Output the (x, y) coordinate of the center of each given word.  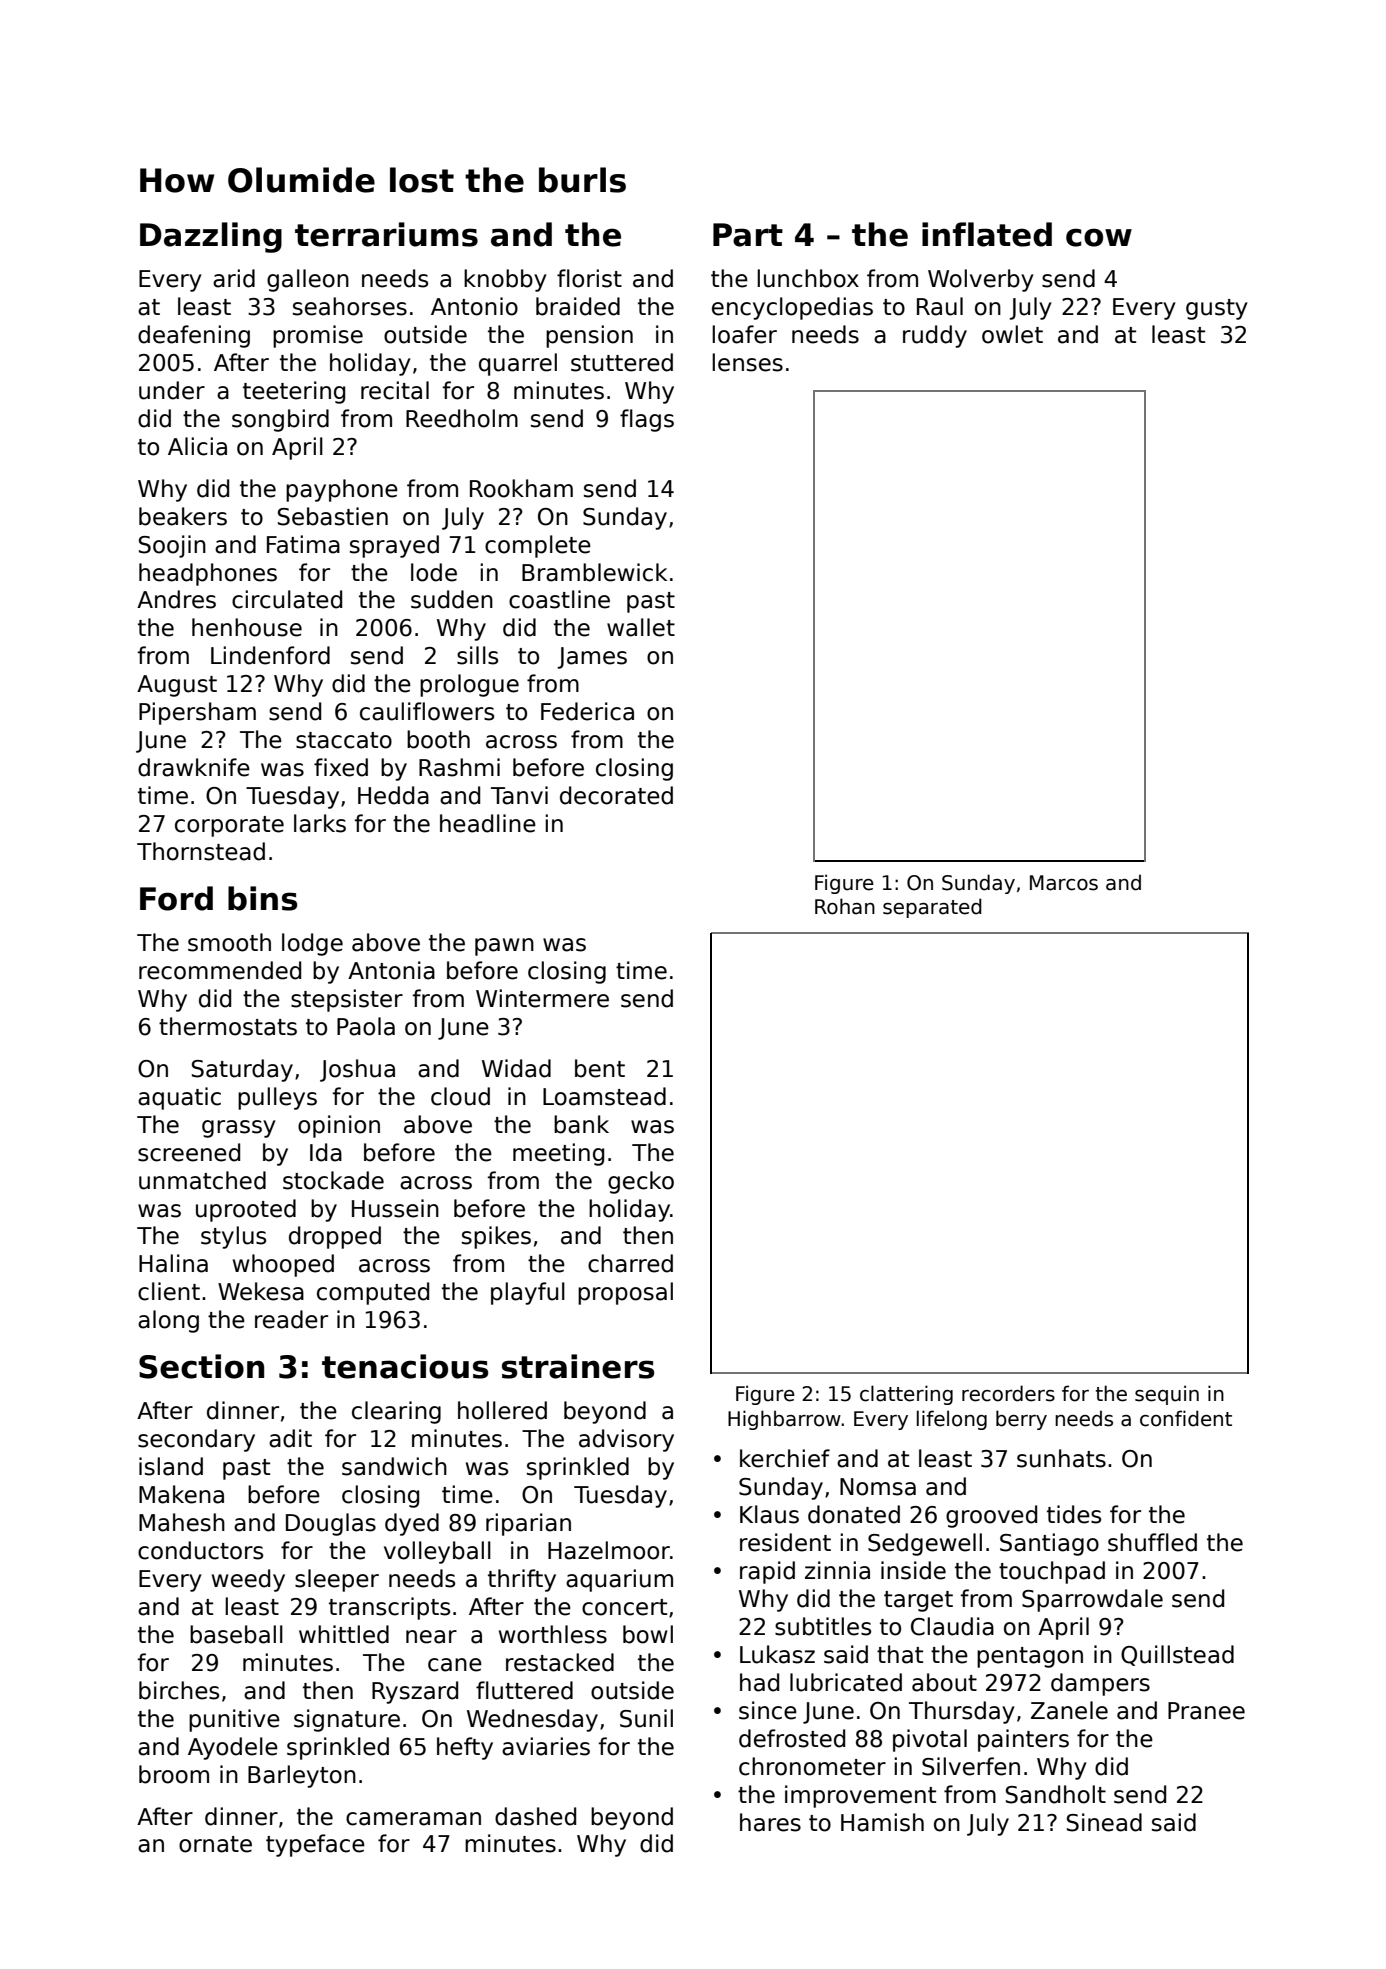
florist (589, 278)
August (177, 686)
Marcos (1064, 883)
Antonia (391, 970)
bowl (648, 1634)
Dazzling (211, 237)
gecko (641, 1182)
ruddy (935, 336)
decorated (616, 795)
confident (1186, 1418)
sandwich (394, 1466)
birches (179, 1690)
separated (932, 908)
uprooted (246, 1210)
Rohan (845, 906)
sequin (1167, 1395)
